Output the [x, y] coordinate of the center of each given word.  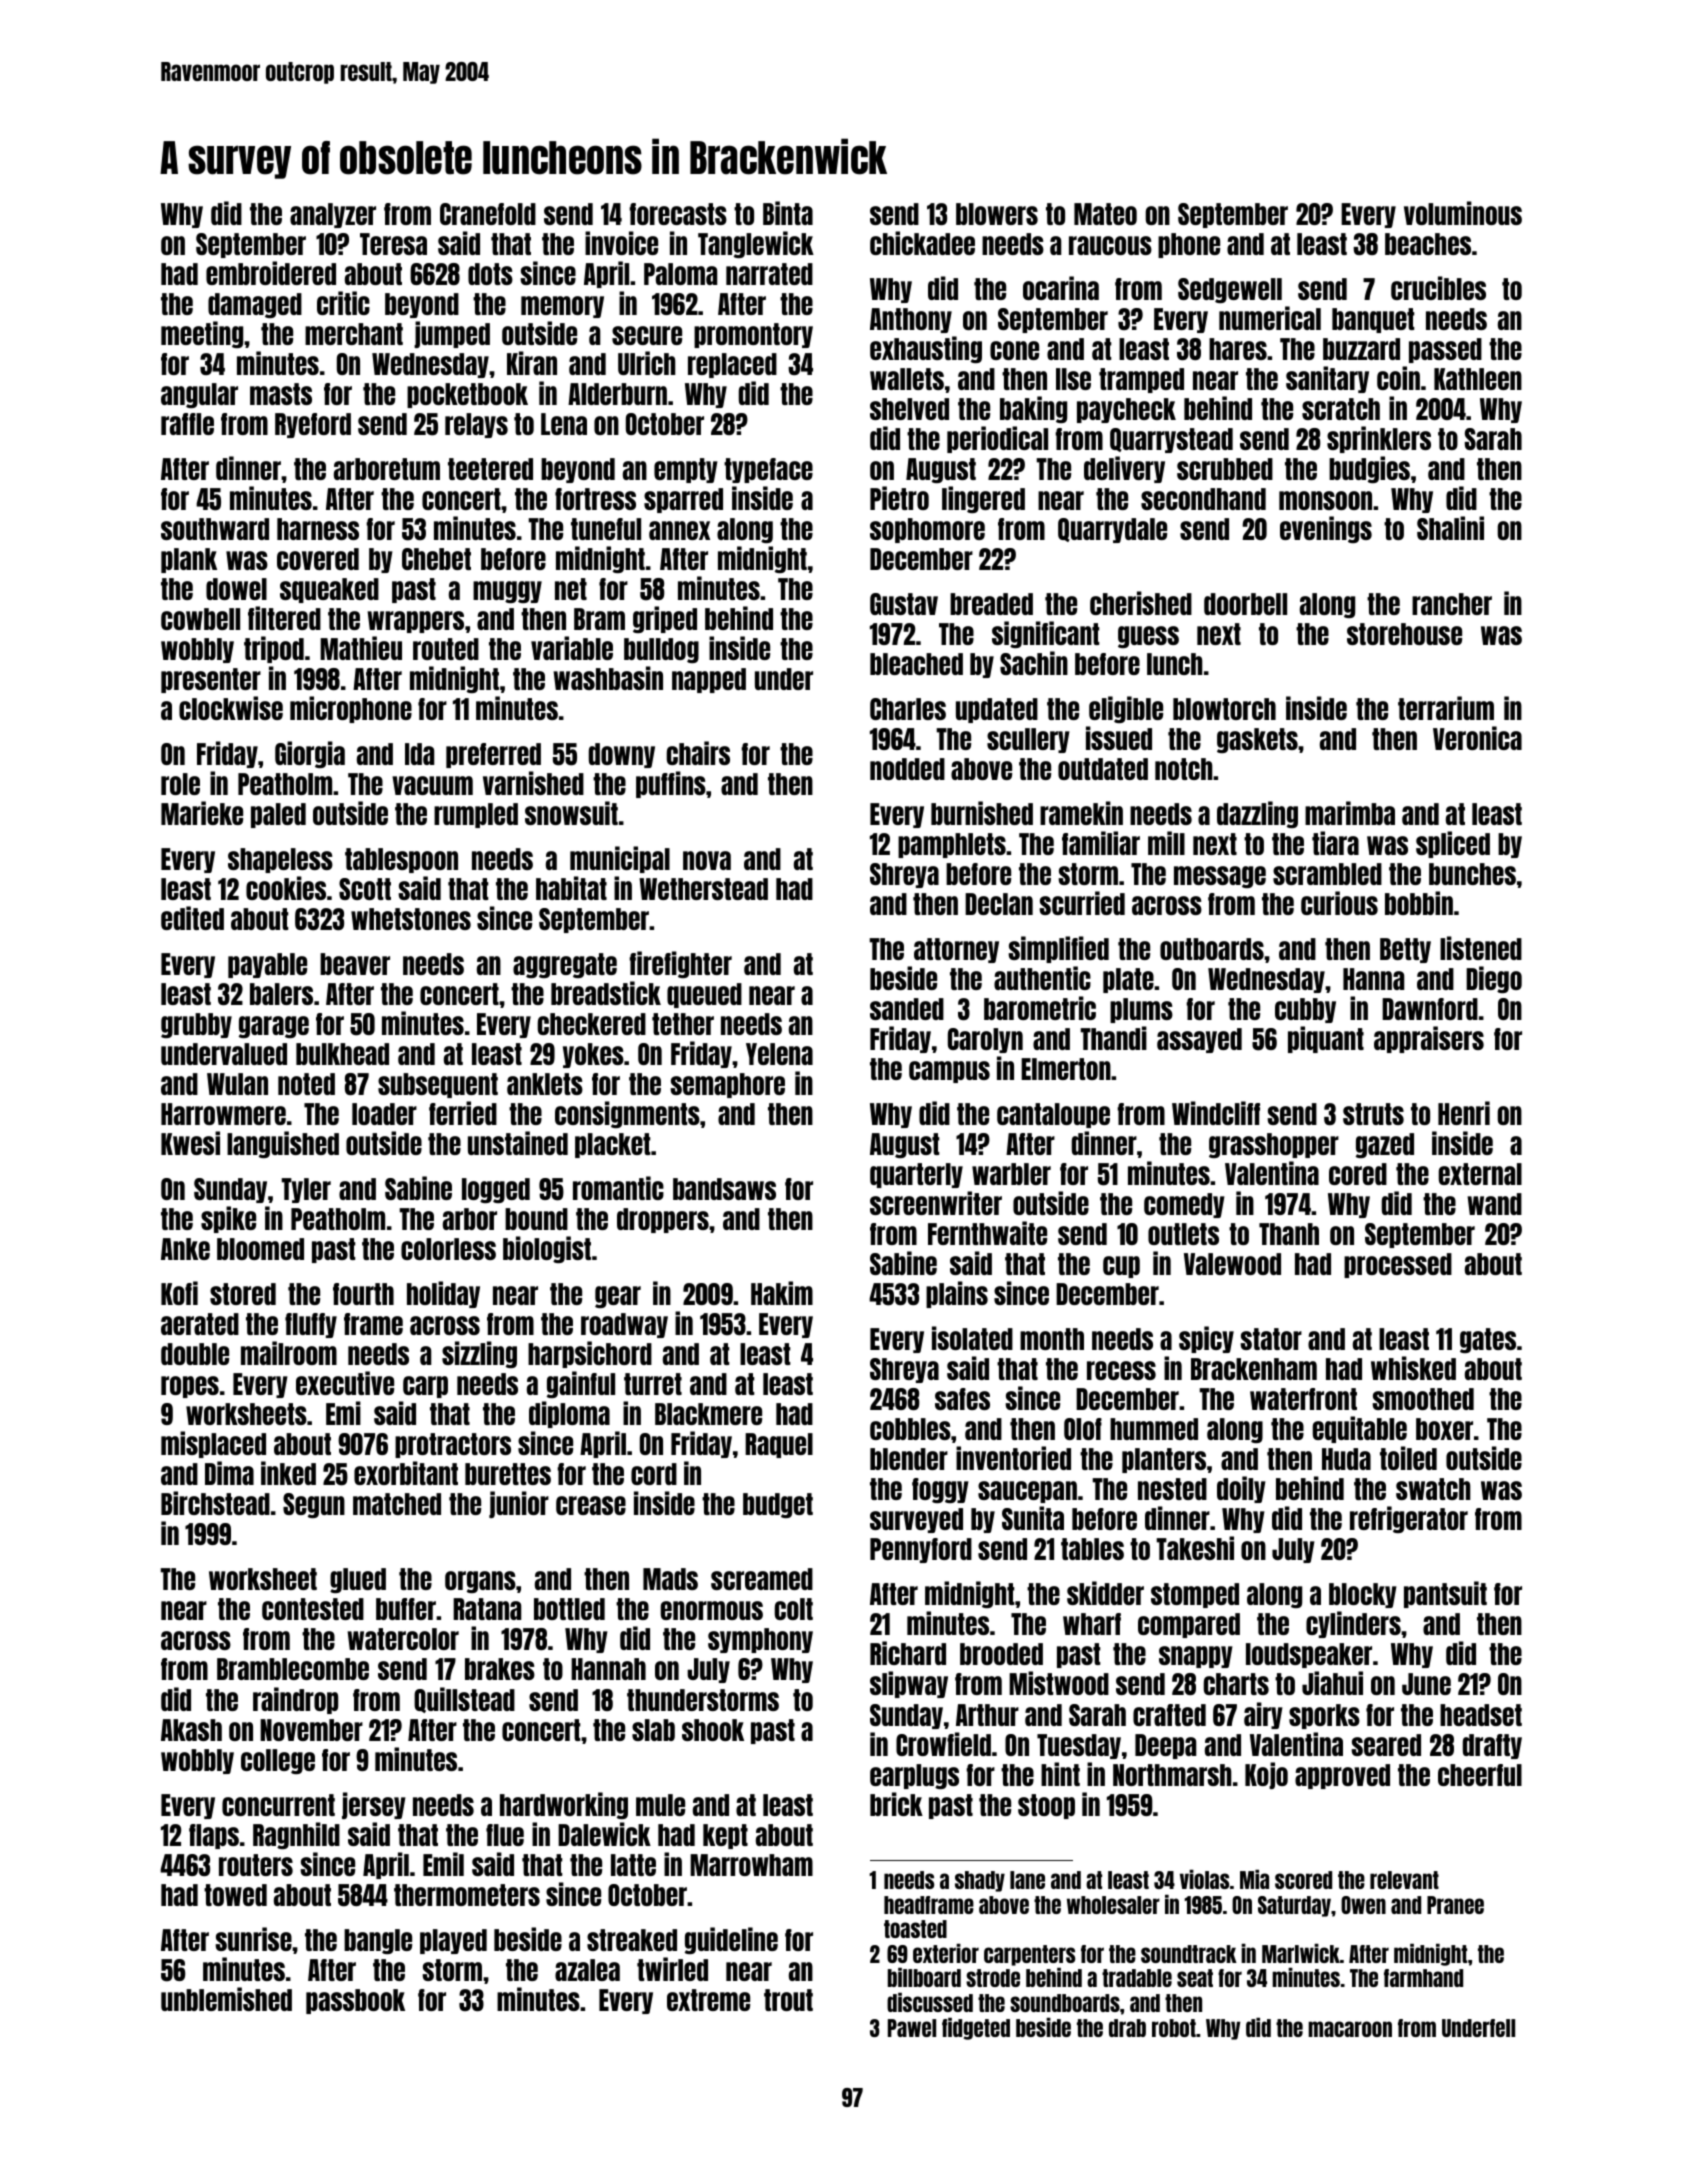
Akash [191, 1730]
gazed [1385, 1145]
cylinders [1353, 1624]
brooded [1001, 1654]
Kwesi [190, 1143]
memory [562, 307]
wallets [907, 379]
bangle [378, 1941]
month [1052, 1339]
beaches [1428, 244]
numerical [1270, 318]
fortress [595, 499]
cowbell [200, 619]
